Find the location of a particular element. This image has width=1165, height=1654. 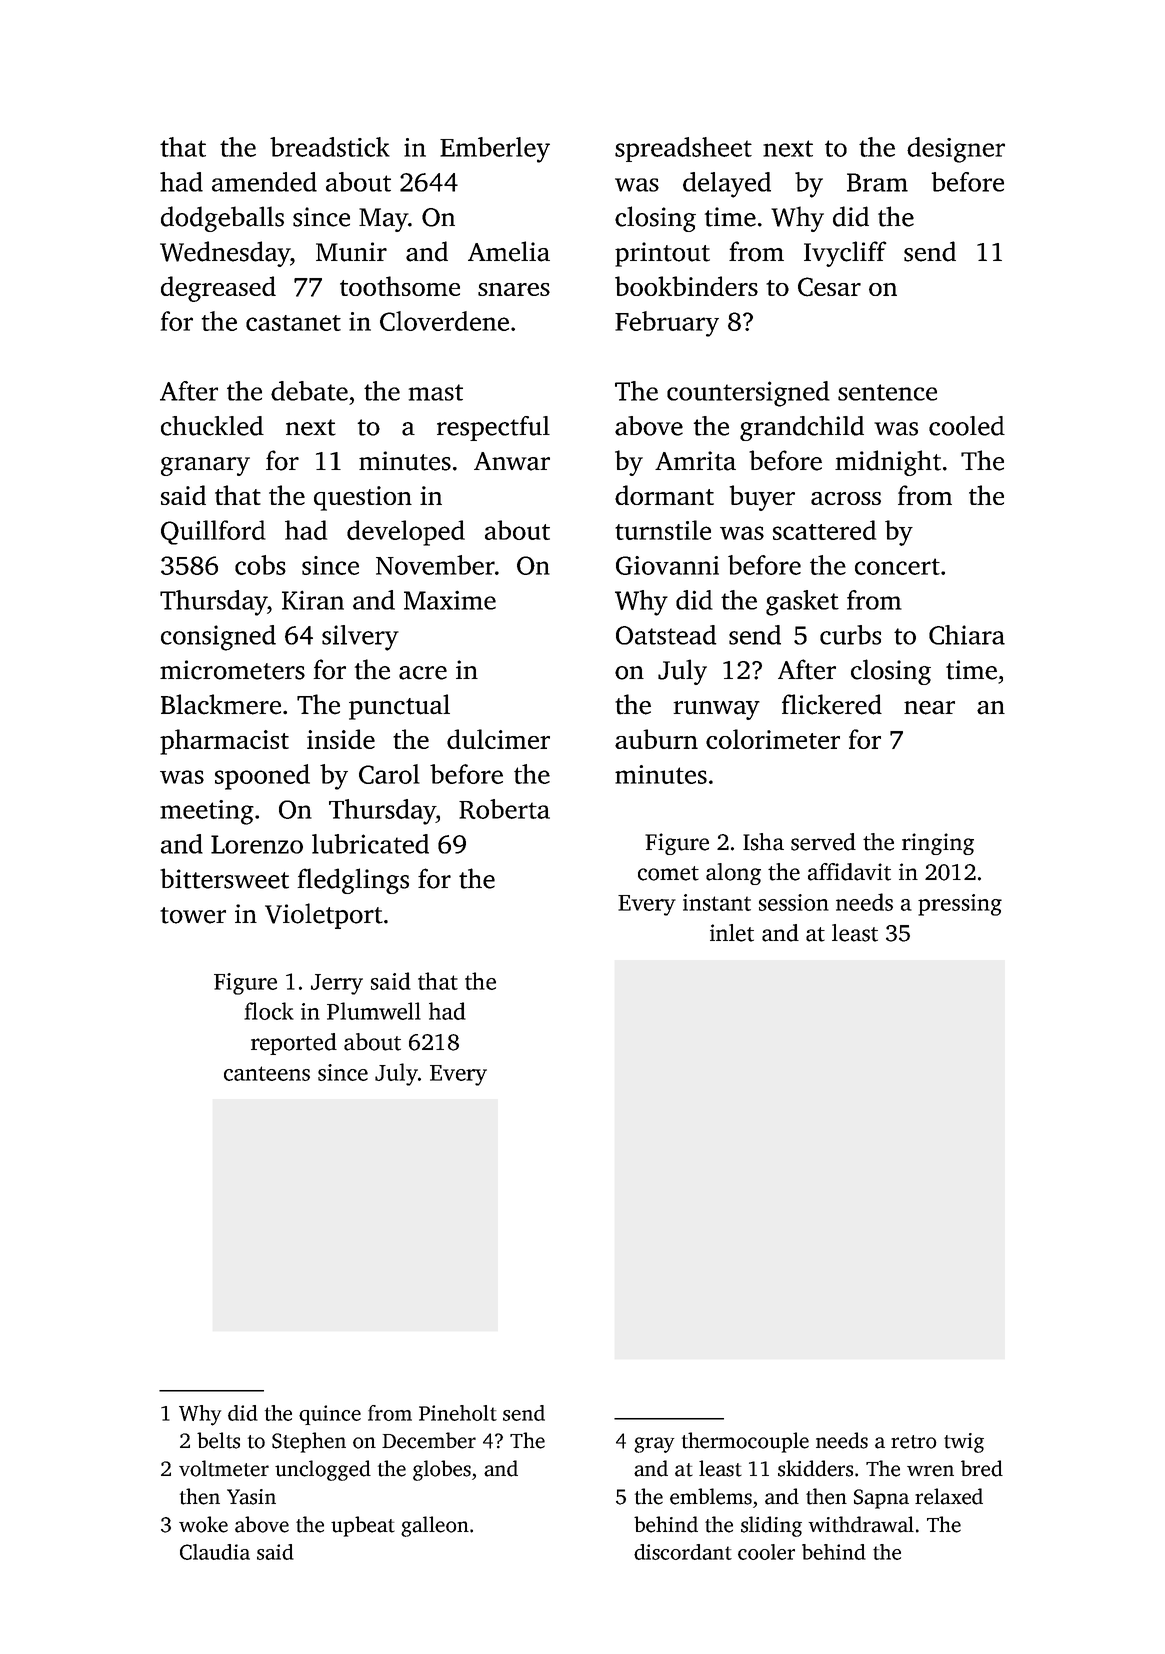

upbeat is located at coordinates (363, 1526).
